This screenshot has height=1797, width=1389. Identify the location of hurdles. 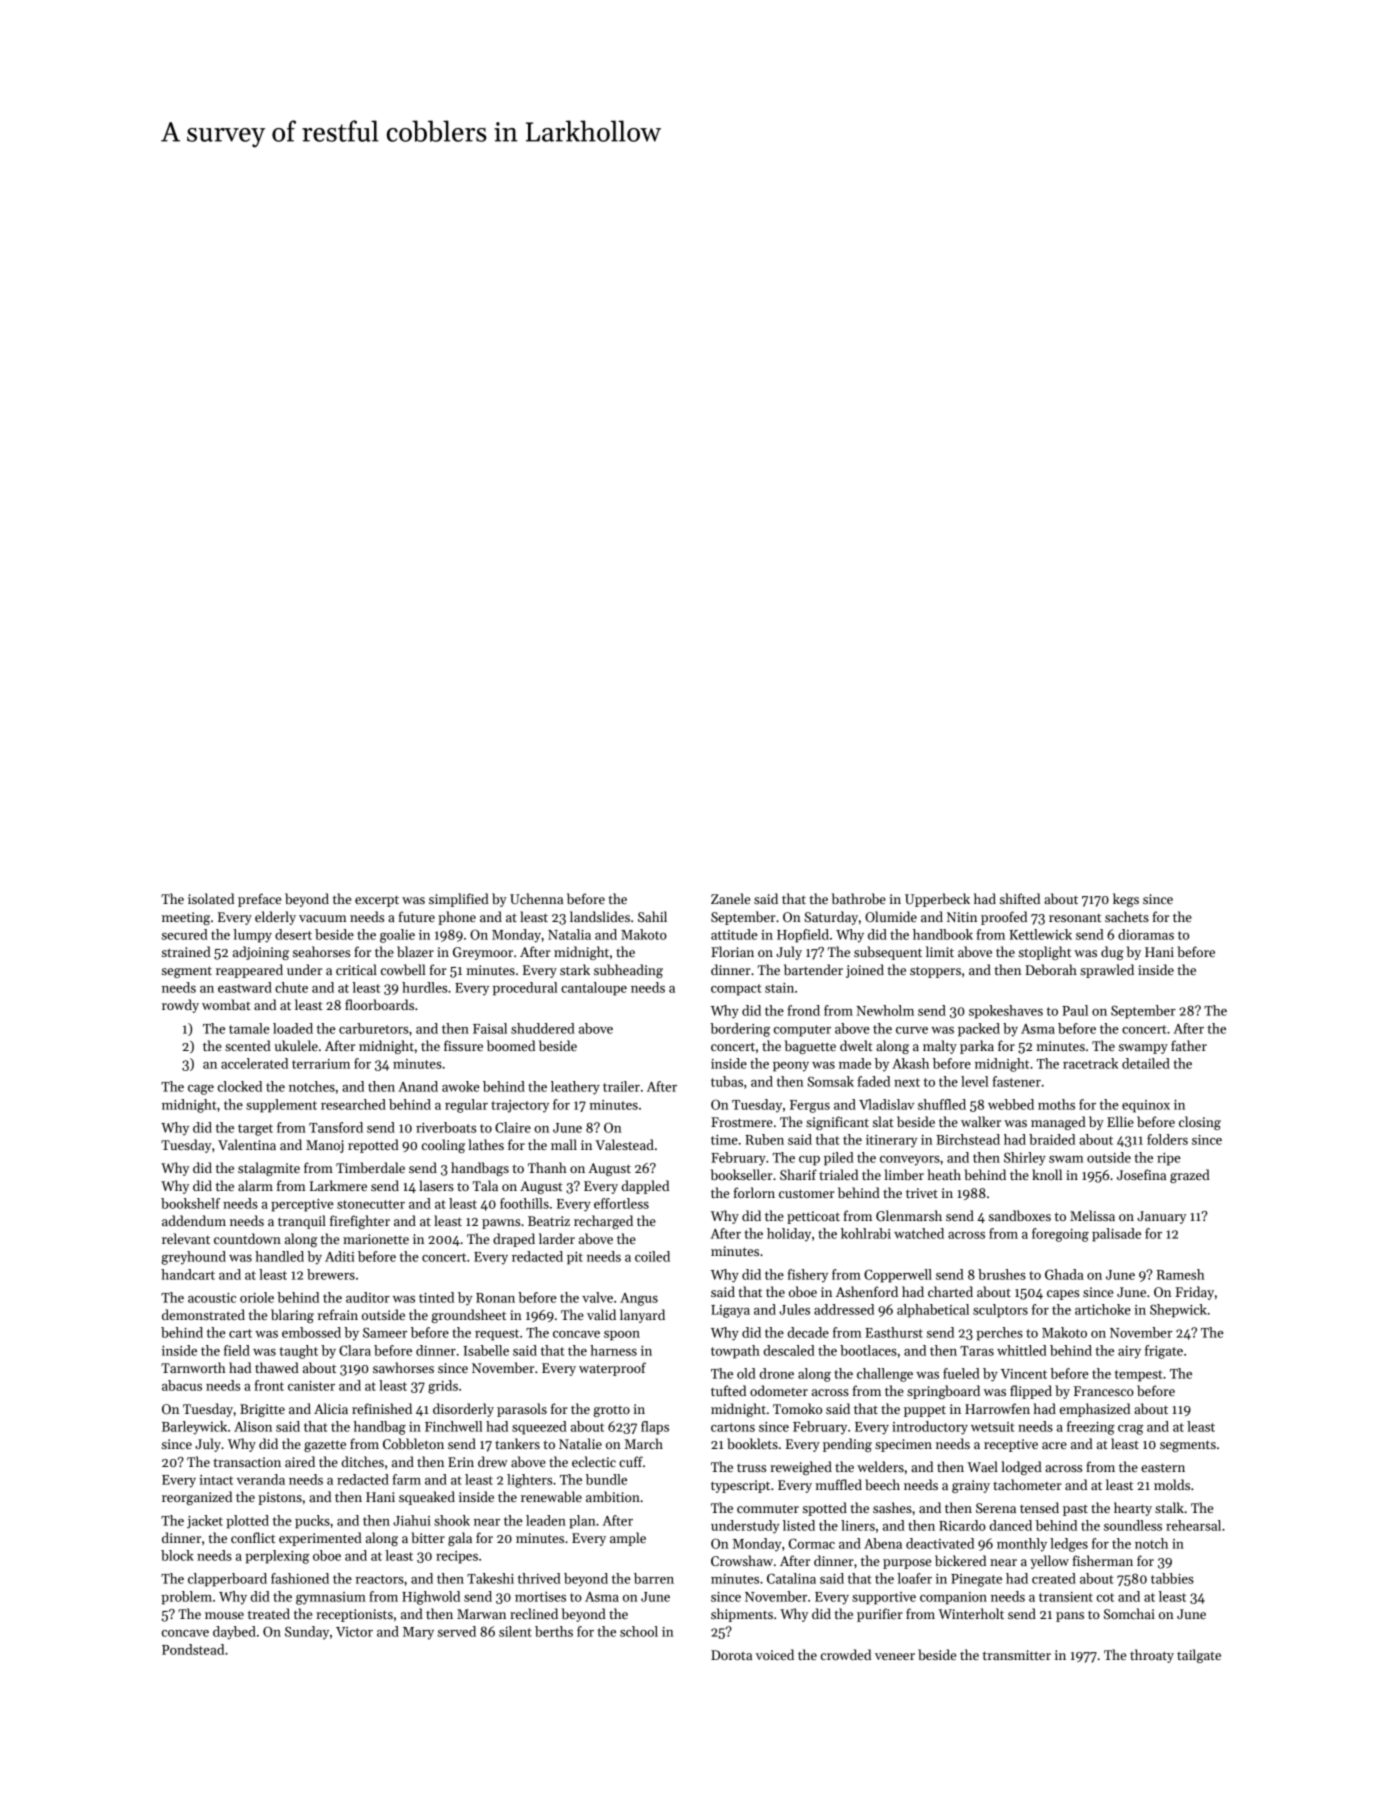
(424, 987).
